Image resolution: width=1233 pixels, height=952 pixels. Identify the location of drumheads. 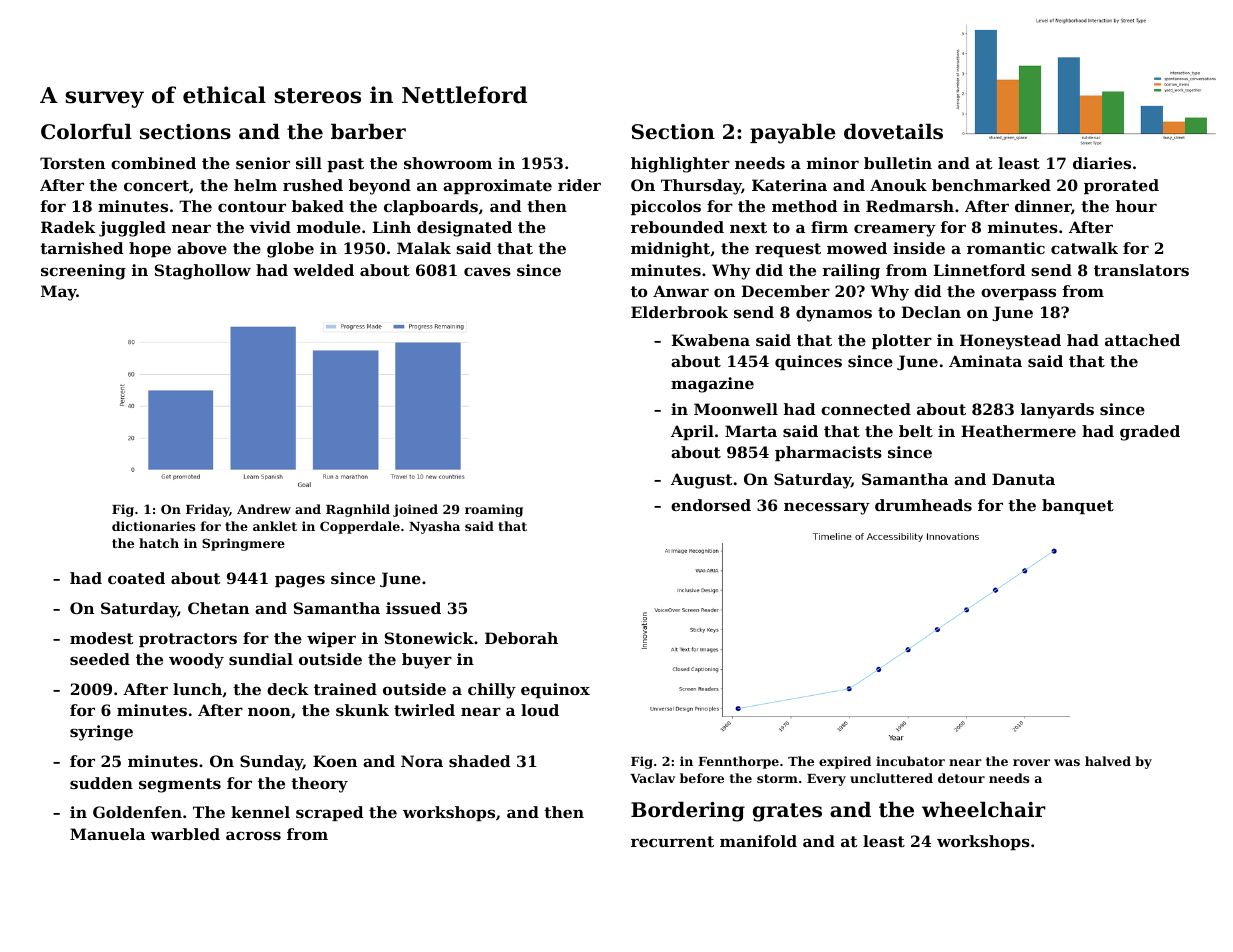
(923, 505).
